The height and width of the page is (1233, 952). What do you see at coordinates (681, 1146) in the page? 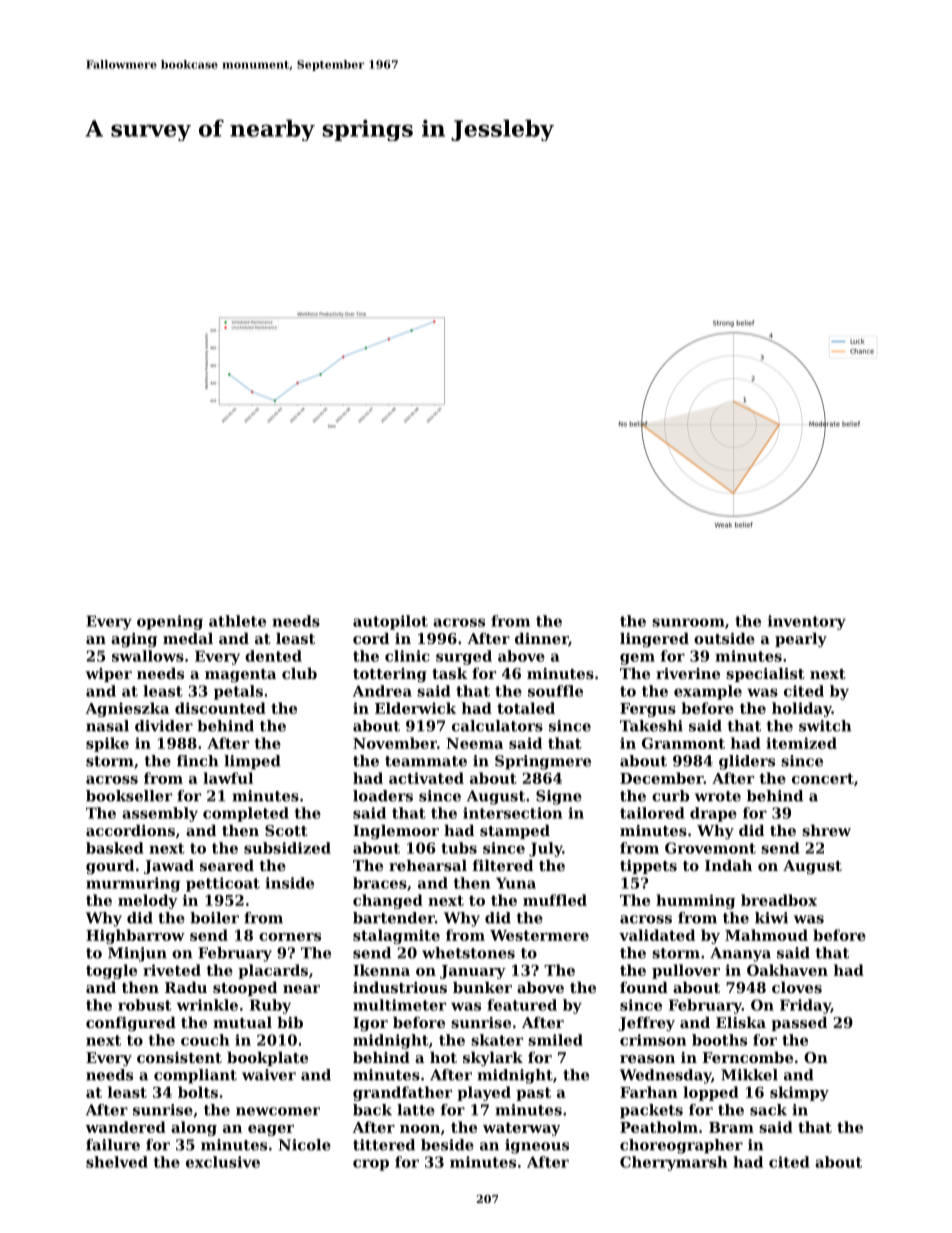
I see `choreographer` at bounding box center [681, 1146].
